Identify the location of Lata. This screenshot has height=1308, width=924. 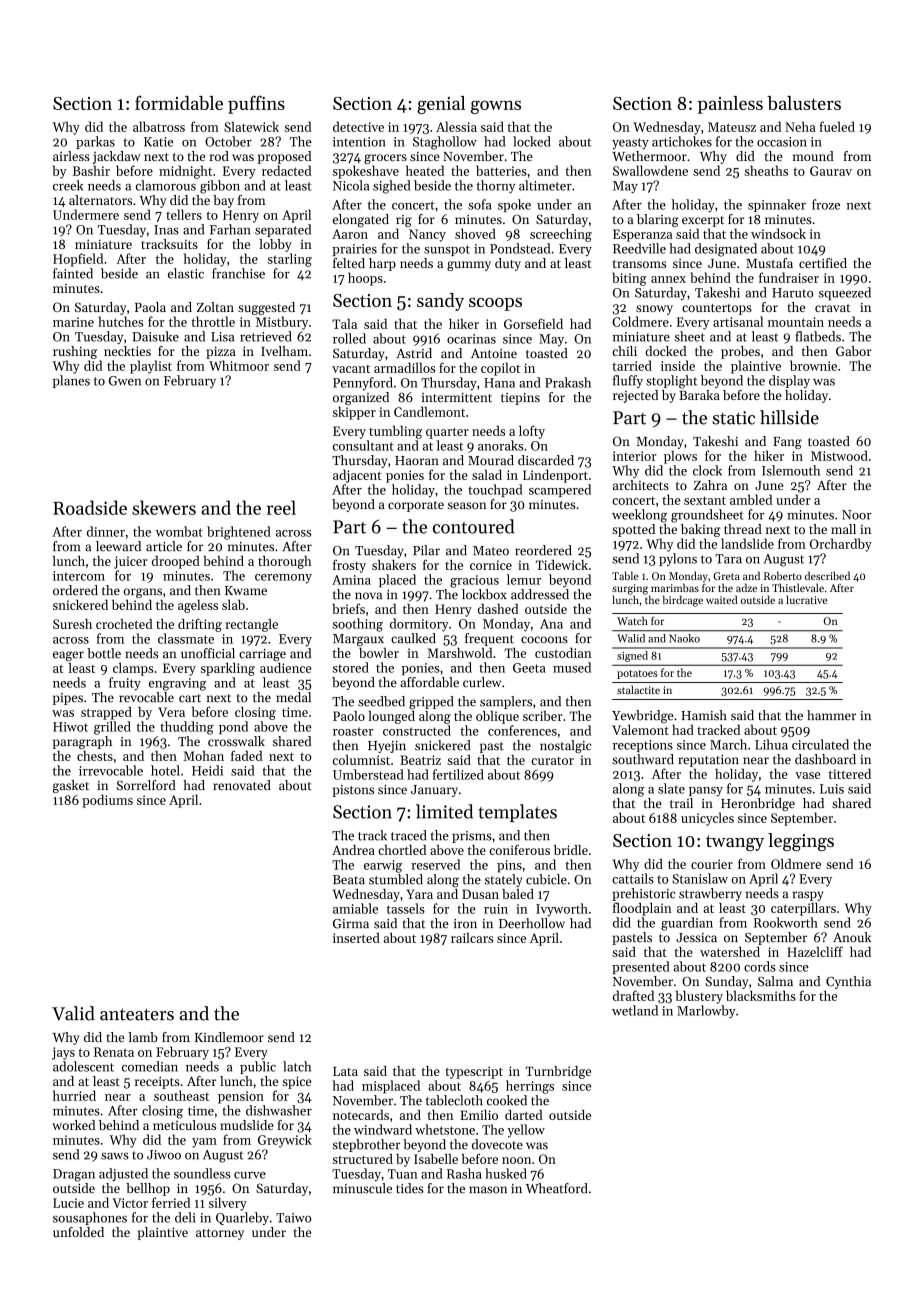
(345, 1071).
